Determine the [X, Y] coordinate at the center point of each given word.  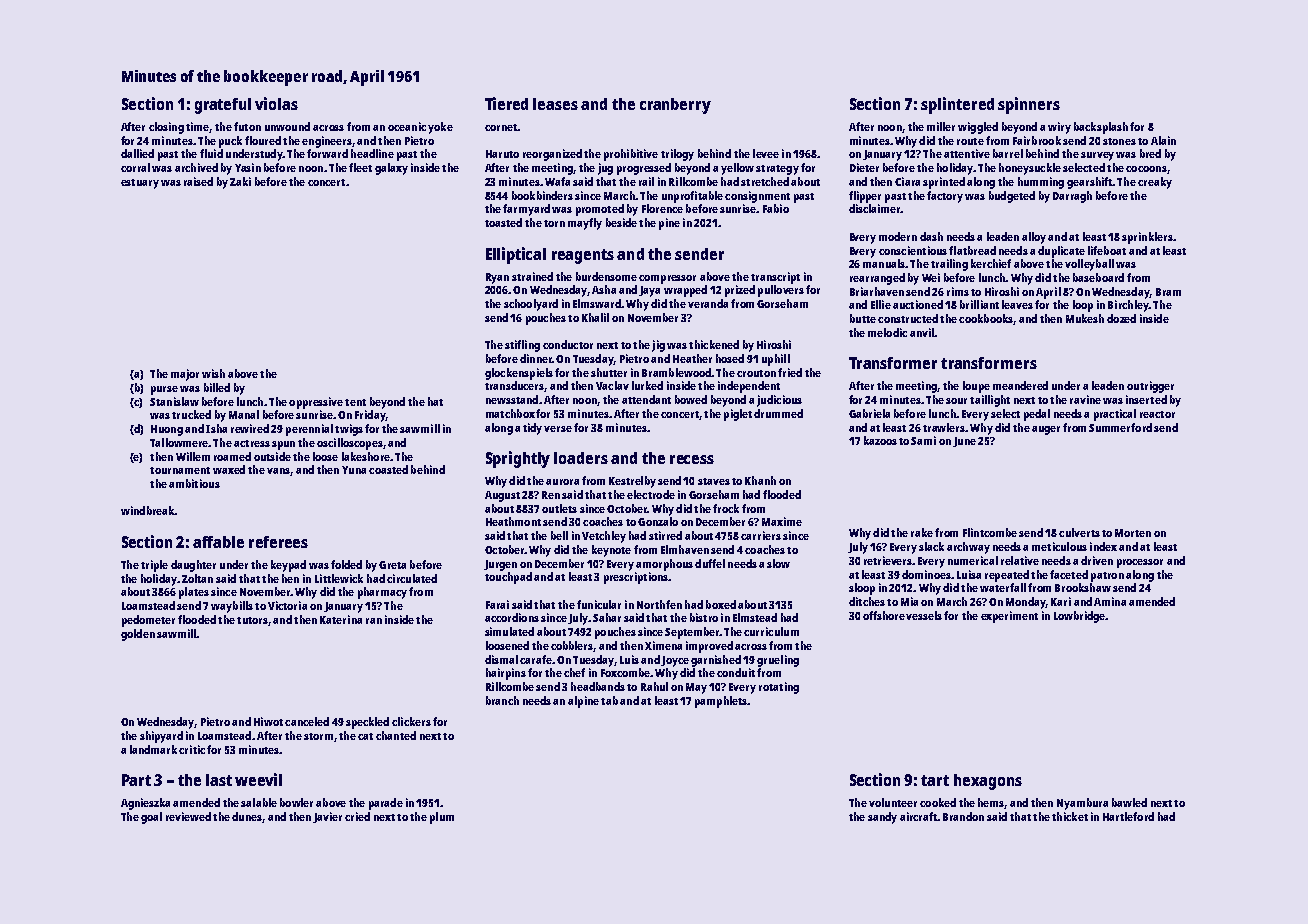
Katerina [341, 619]
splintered [957, 105]
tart [935, 780]
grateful [223, 106]
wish [213, 373]
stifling [522, 346]
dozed [1121, 318]
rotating [779, 688]
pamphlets [721, 702]
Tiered [506, 103]
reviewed [188, 816]
